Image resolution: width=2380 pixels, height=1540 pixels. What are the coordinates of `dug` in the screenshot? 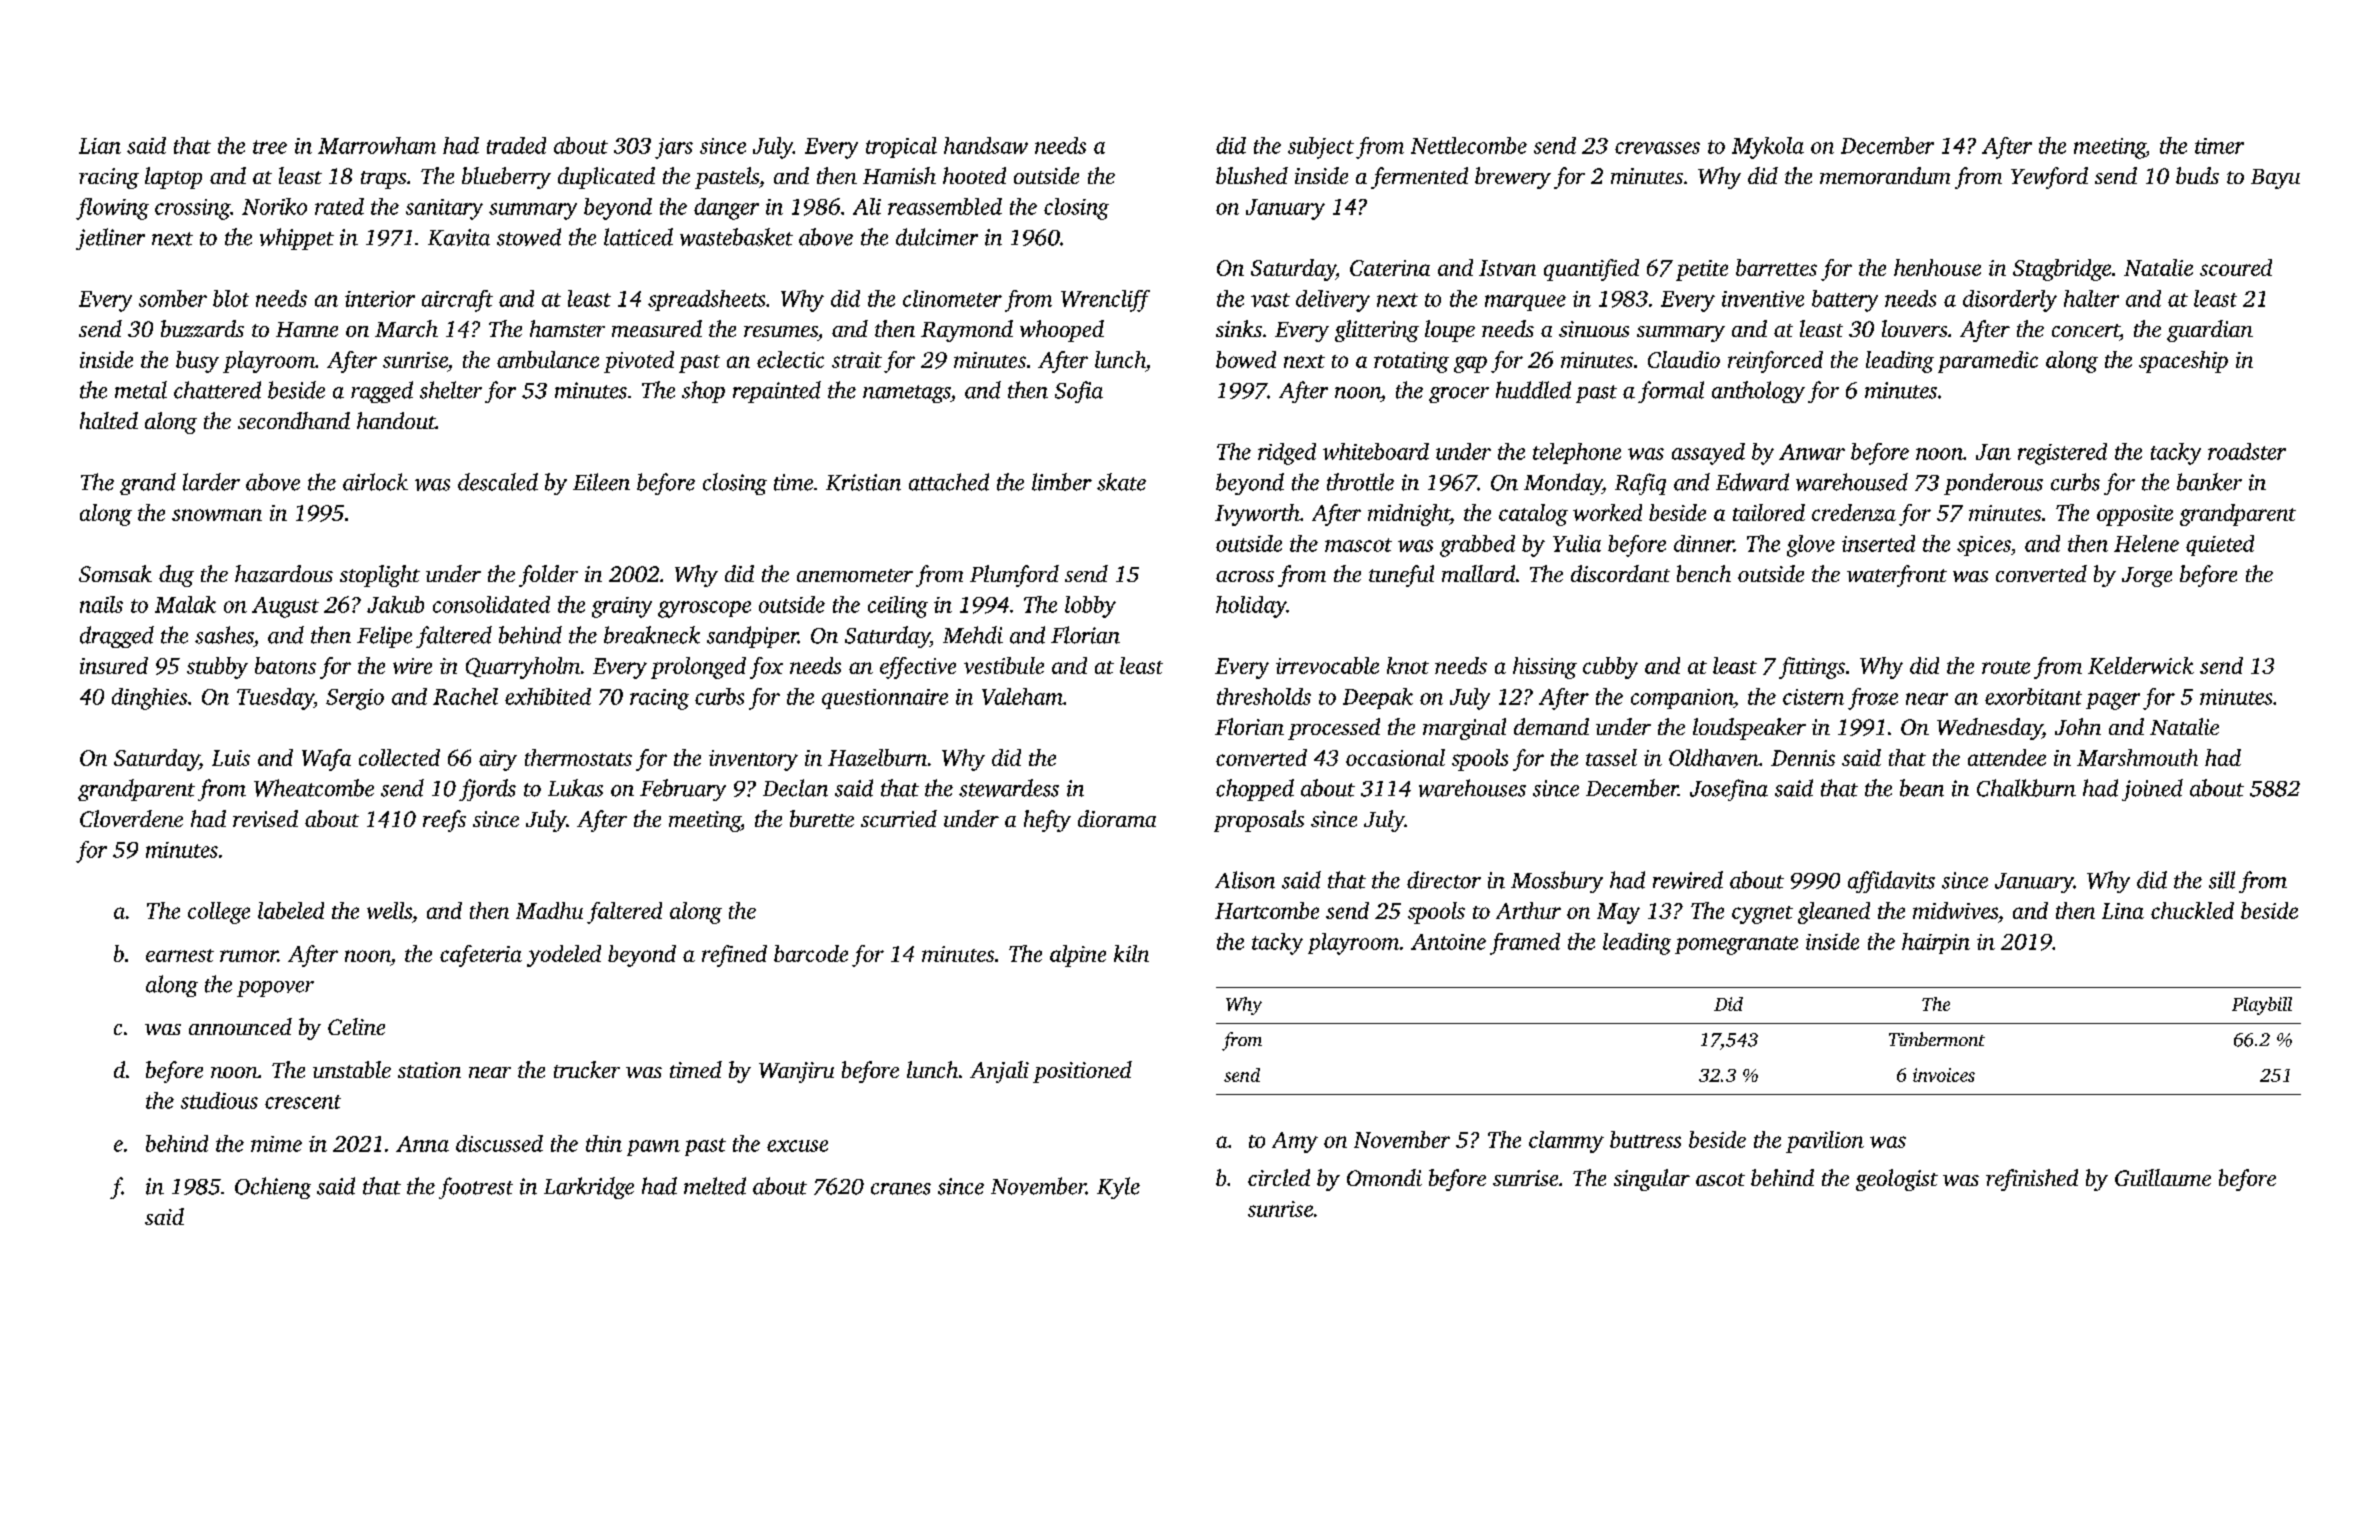 It's located at (176, 576).
